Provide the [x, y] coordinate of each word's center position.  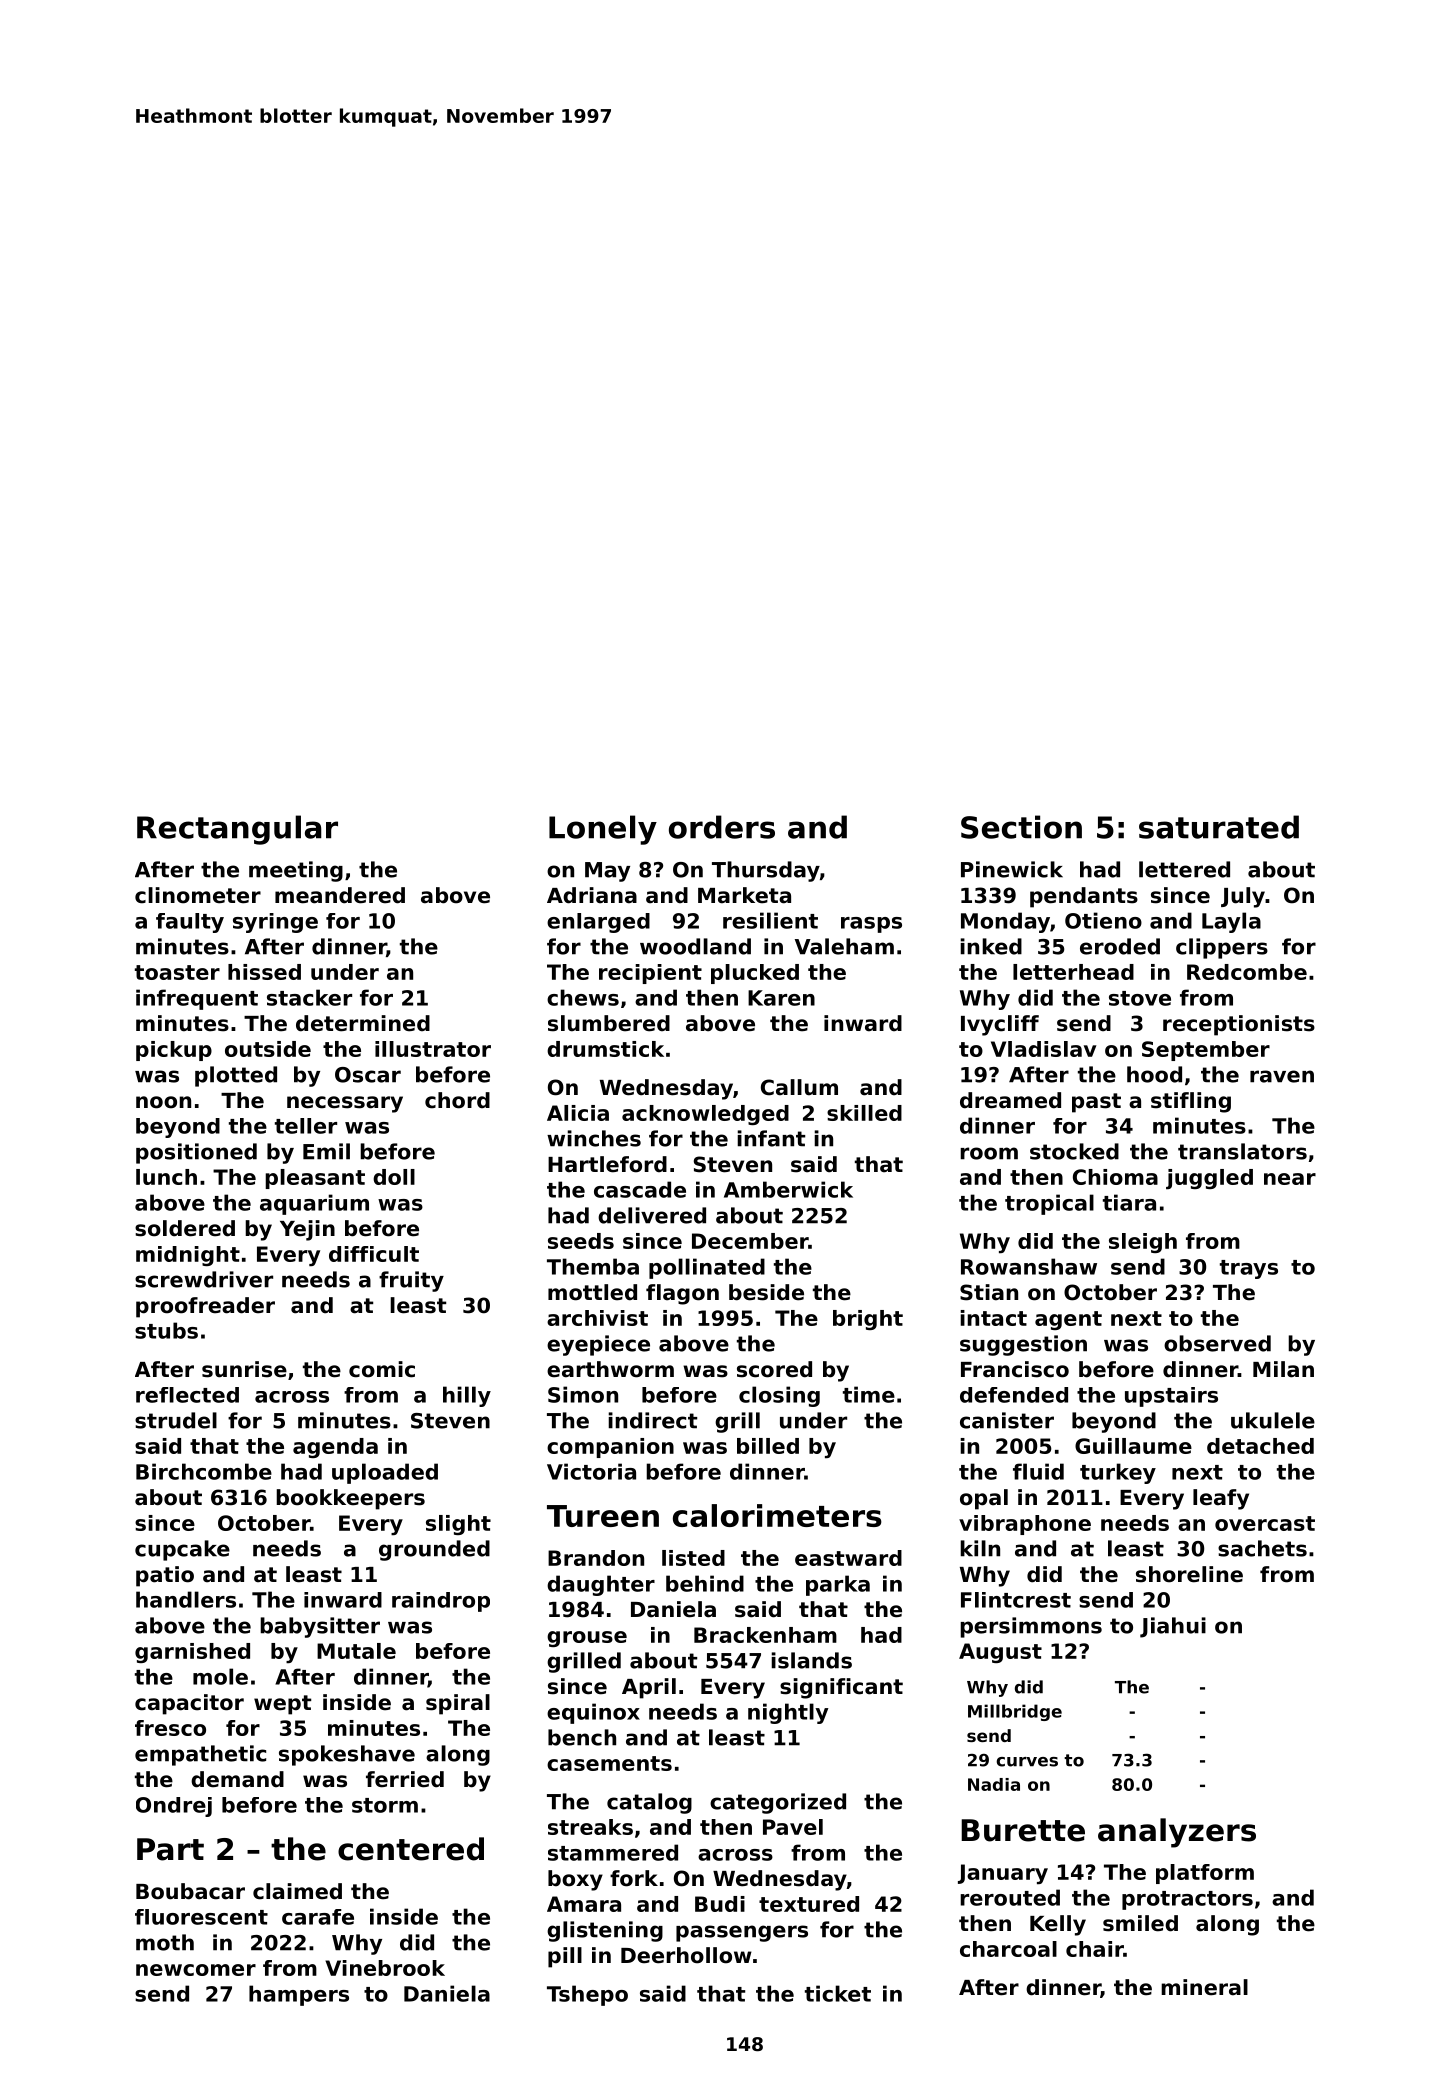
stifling [1191, 1102]
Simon [583, 1394]
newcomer [196, 1970]
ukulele [1273, 1420]
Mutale [356, 1651]
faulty [190, 923]
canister [1007, 1420]
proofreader [205, 1307]
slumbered [609, 1023]
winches [594, 1138]
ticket [838, 1993]
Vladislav [1043, 1049]
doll [394, 1177]
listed [693, 1558]
